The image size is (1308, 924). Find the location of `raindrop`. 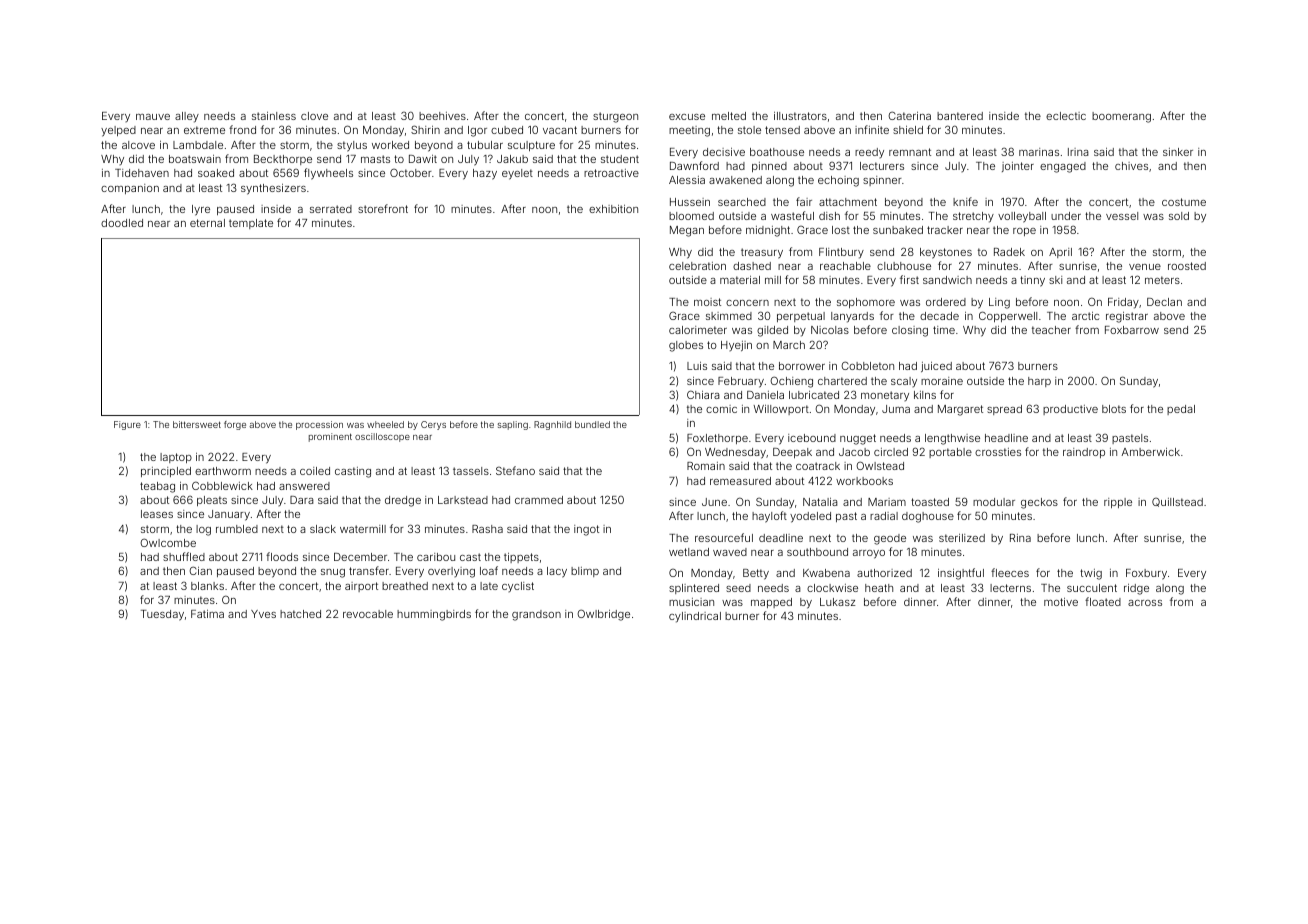

raindrop is located at coordinates (1084, 453).
